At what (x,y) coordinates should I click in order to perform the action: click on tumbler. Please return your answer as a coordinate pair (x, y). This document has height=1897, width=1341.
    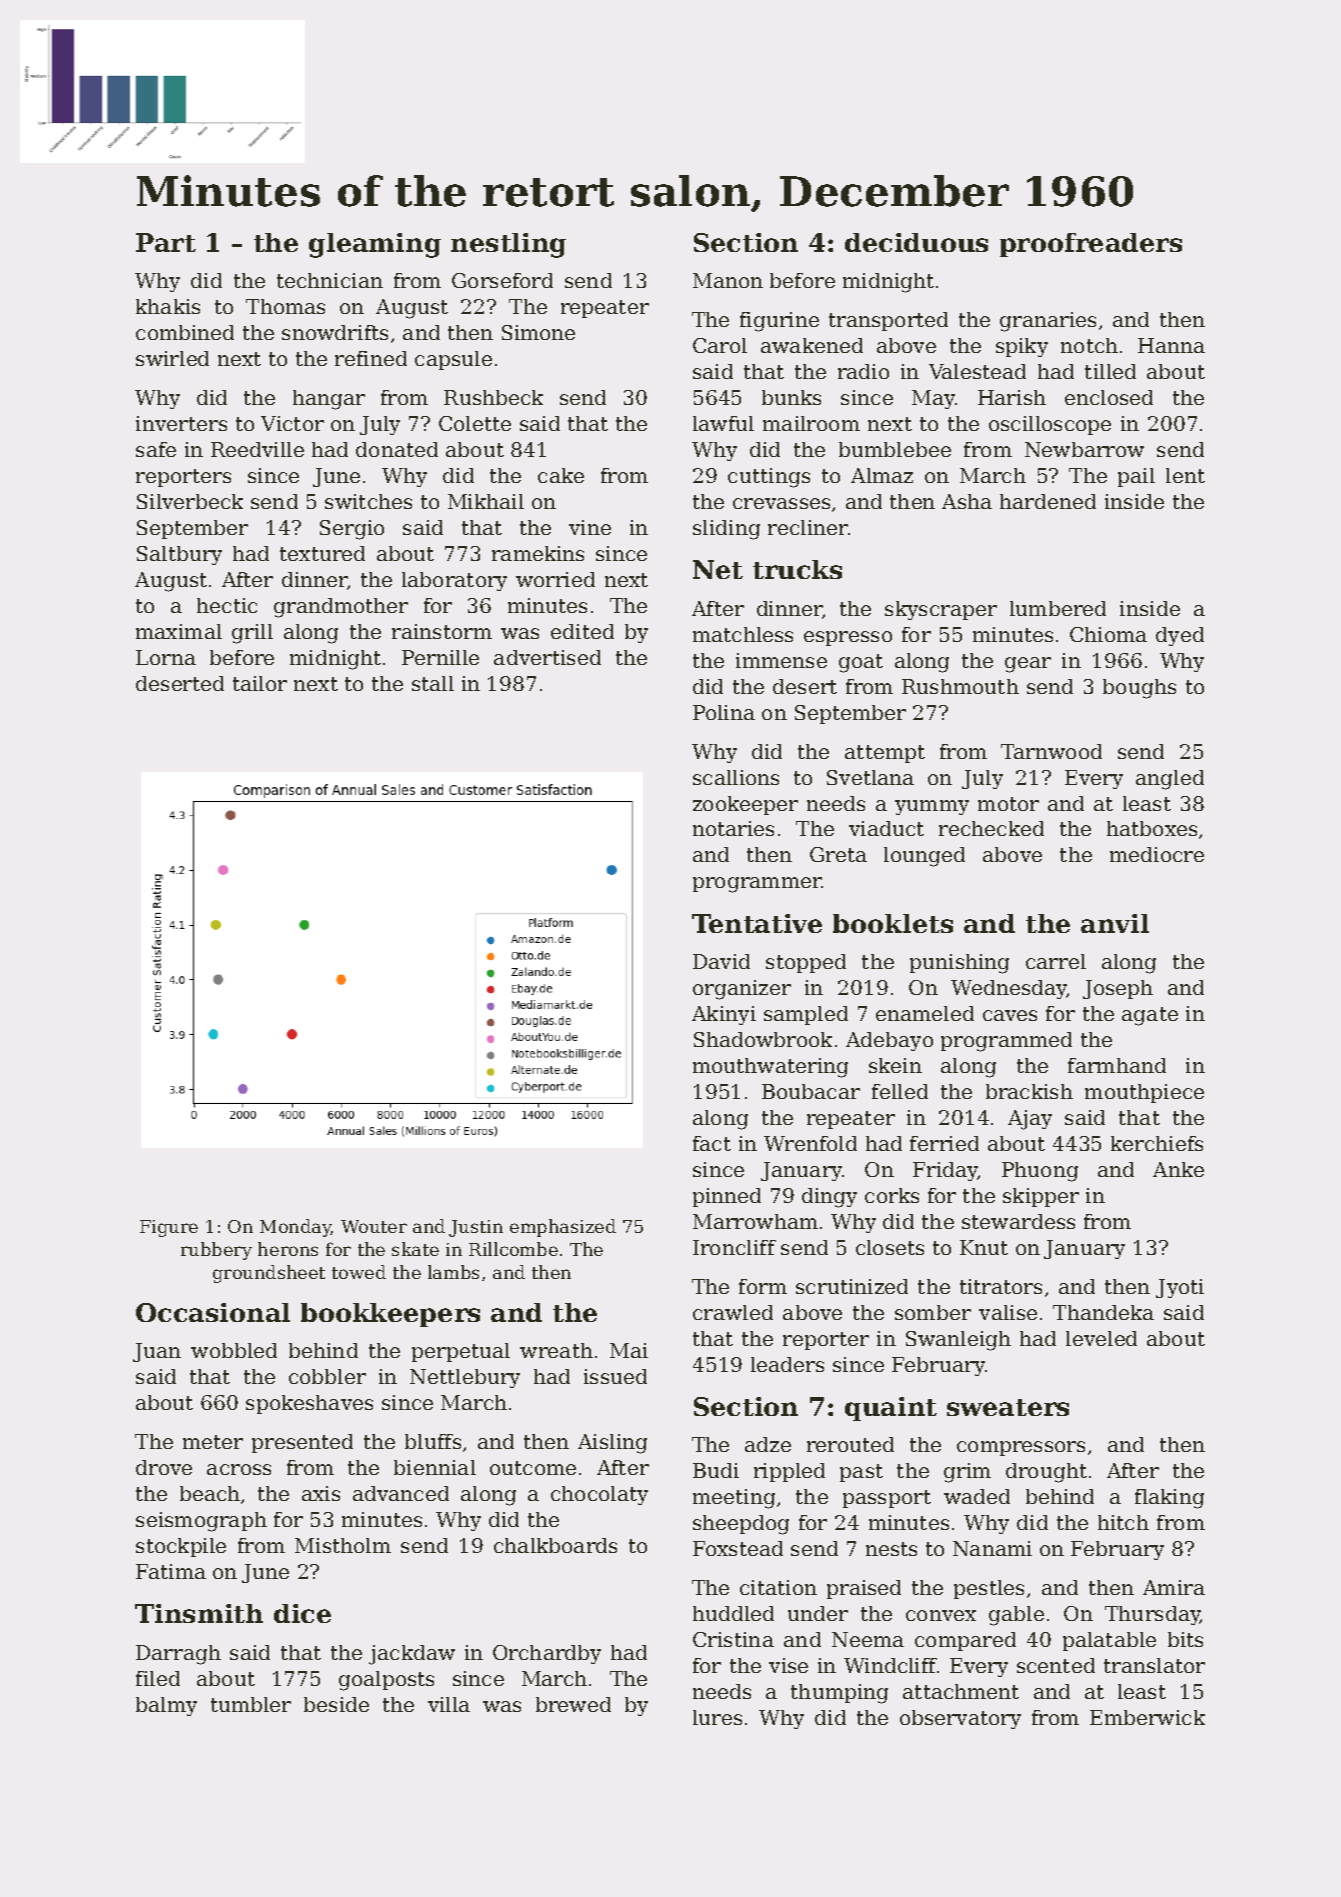
    Looking at the image, I should click on (251, 1704).
